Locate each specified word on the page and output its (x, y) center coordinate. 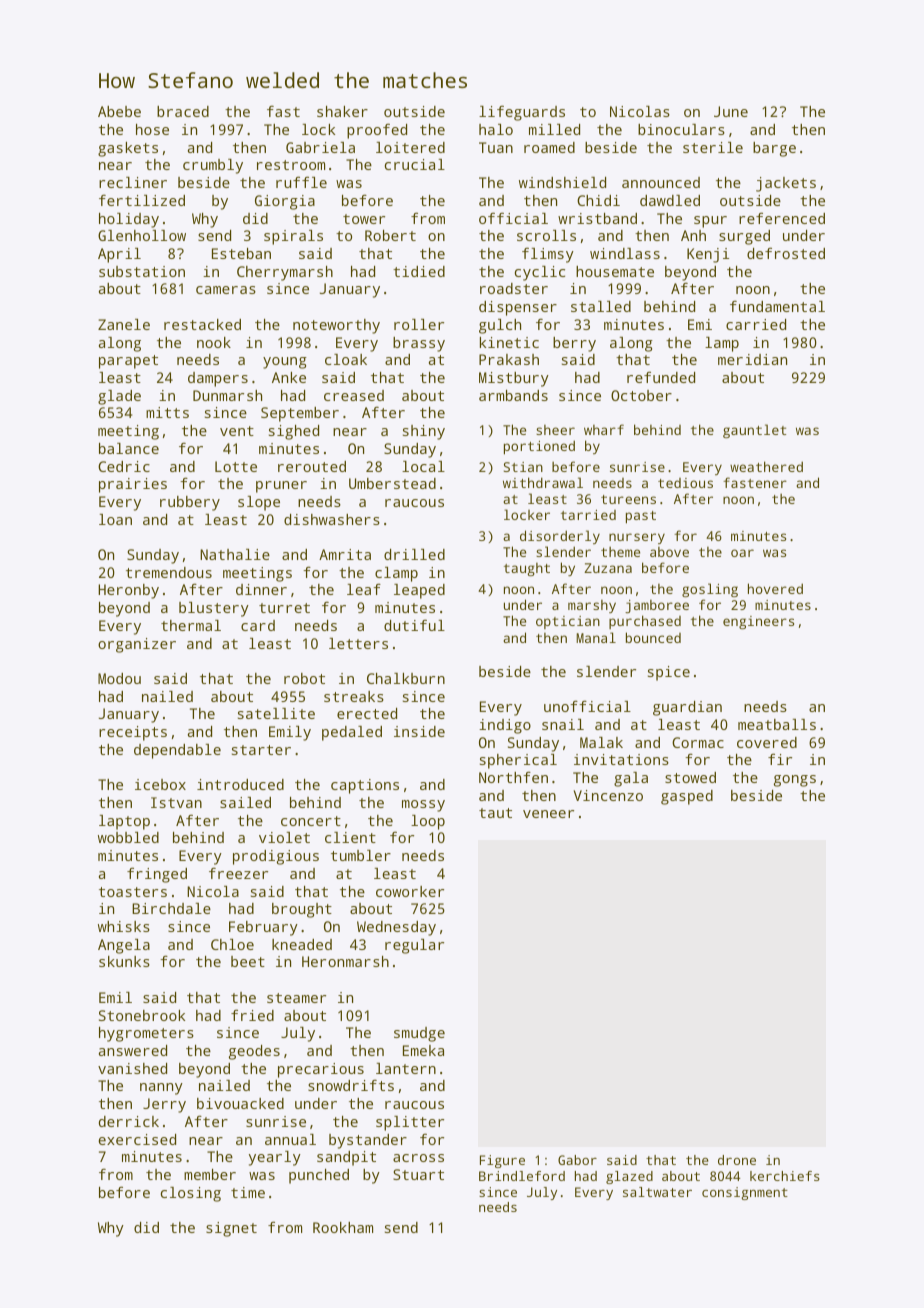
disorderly (560, 537)
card (258, 625)
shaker (342, 111)
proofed (377, 131)
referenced (782, 218)
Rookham (343, 1227)
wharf (604, 429)
